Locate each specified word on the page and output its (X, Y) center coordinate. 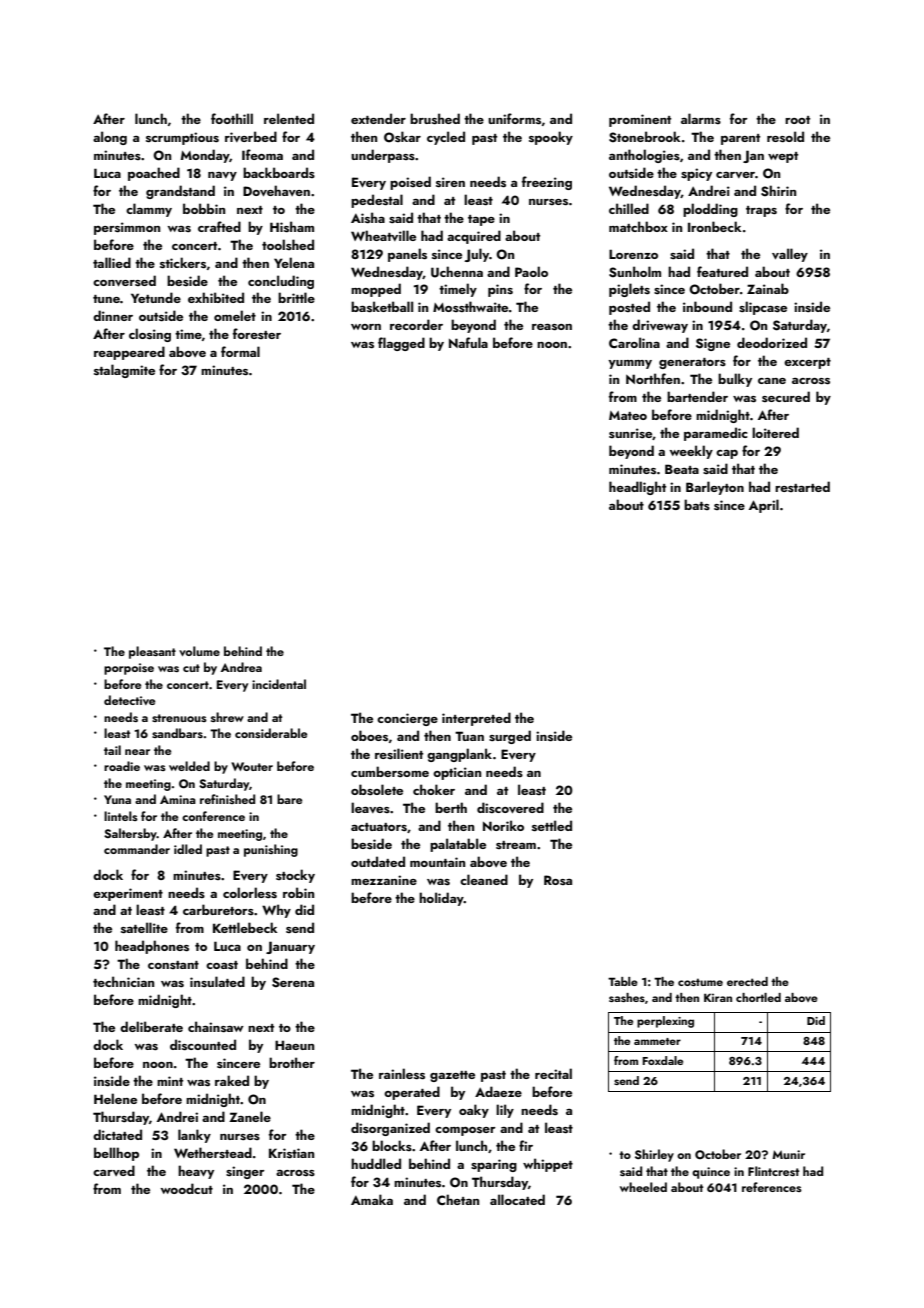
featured (722, 271)
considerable (271, 733)
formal (240, 351)
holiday (441, 899)
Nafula (468, 342)
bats (697, 504)
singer (245, 1172)
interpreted (476, 719)
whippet (548, 1165)
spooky (551, 138)
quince (711, 1173)
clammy (149, 210)
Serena (293, 982)
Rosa (558, 880)
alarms (701, 118)
